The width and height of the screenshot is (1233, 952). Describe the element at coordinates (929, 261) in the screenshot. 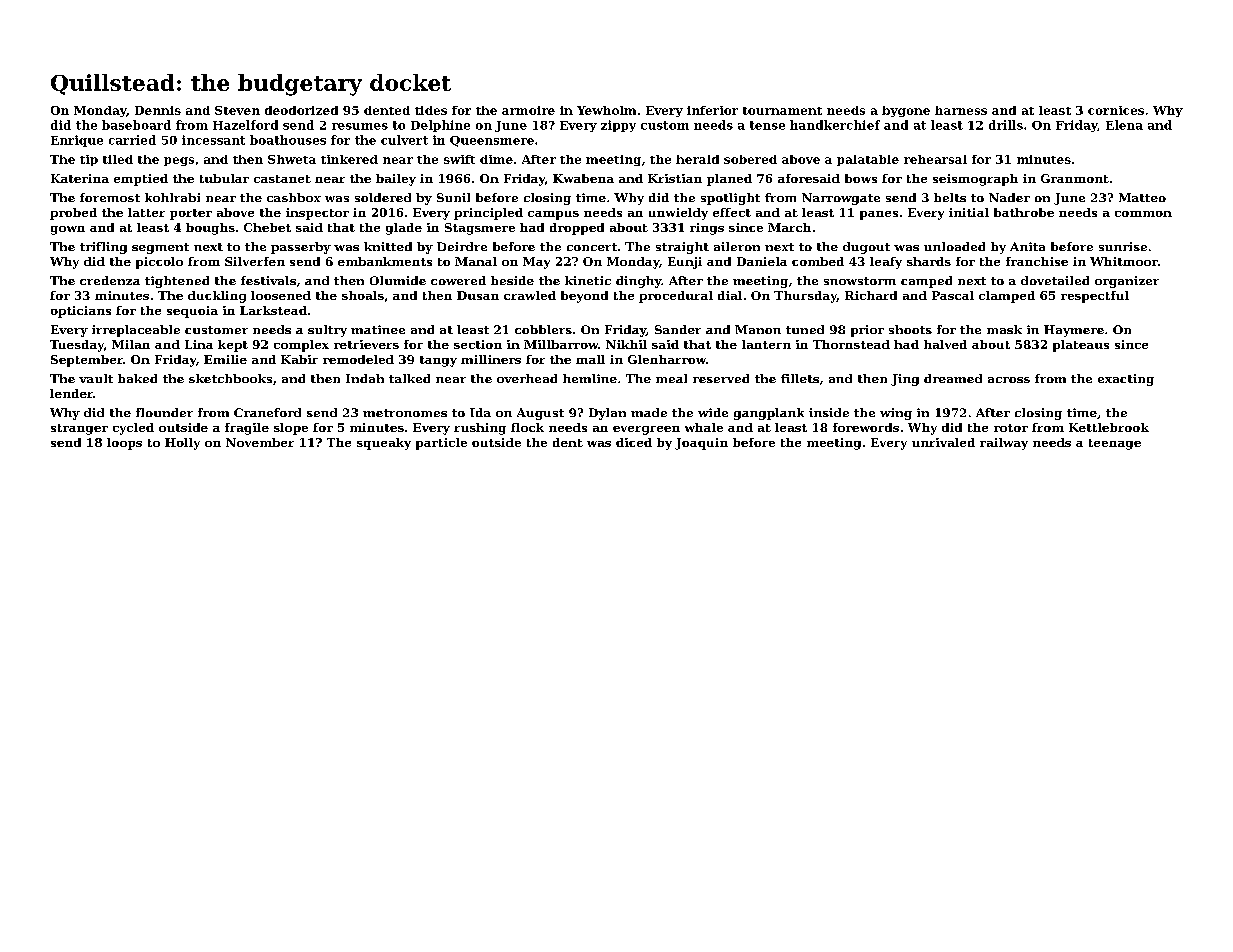

I see `shards` at that location.
